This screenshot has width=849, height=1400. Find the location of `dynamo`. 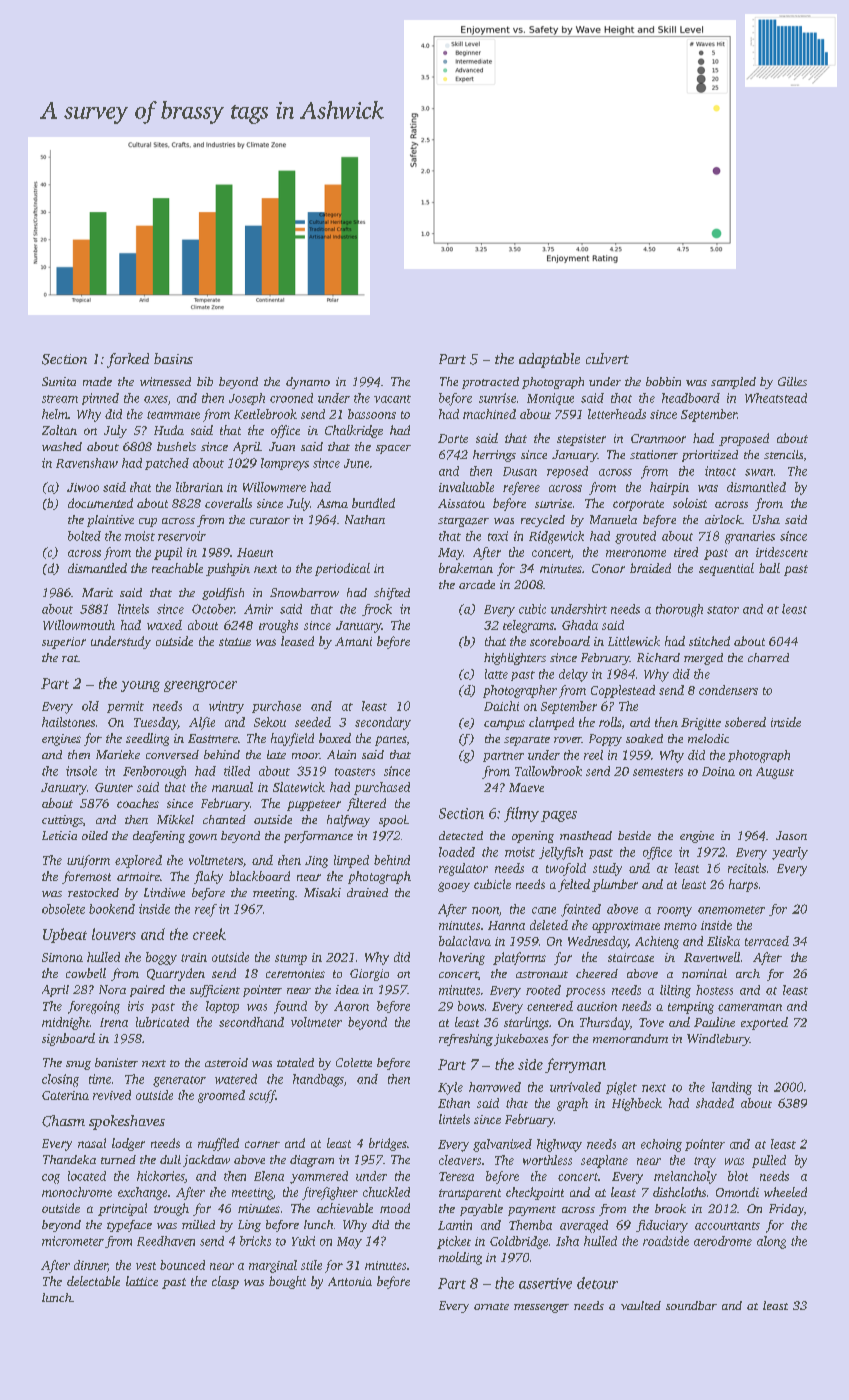

dynamo is located at coordinates (308, 383).
